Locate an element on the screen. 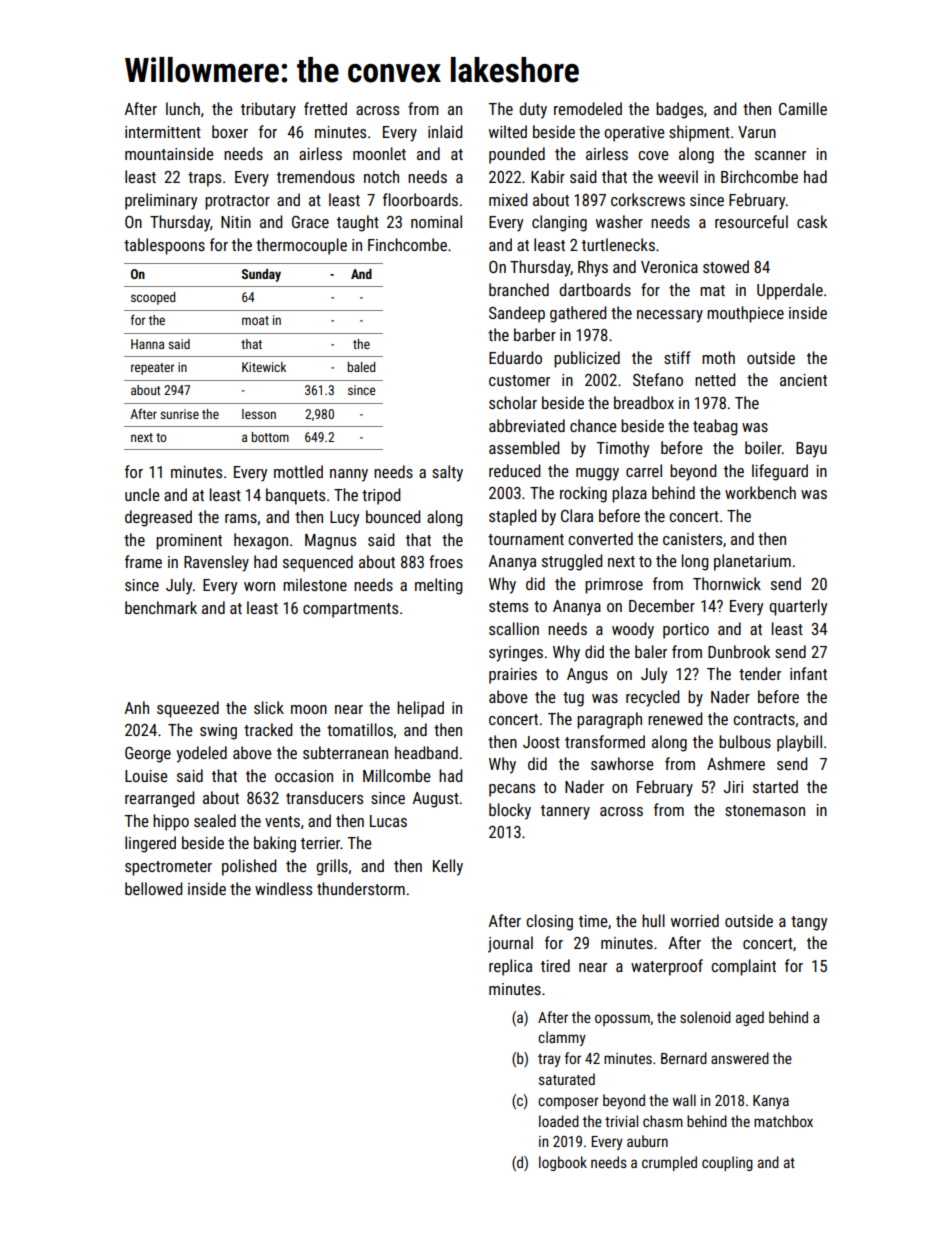  dartboards is located at coordinates (595, 289).
